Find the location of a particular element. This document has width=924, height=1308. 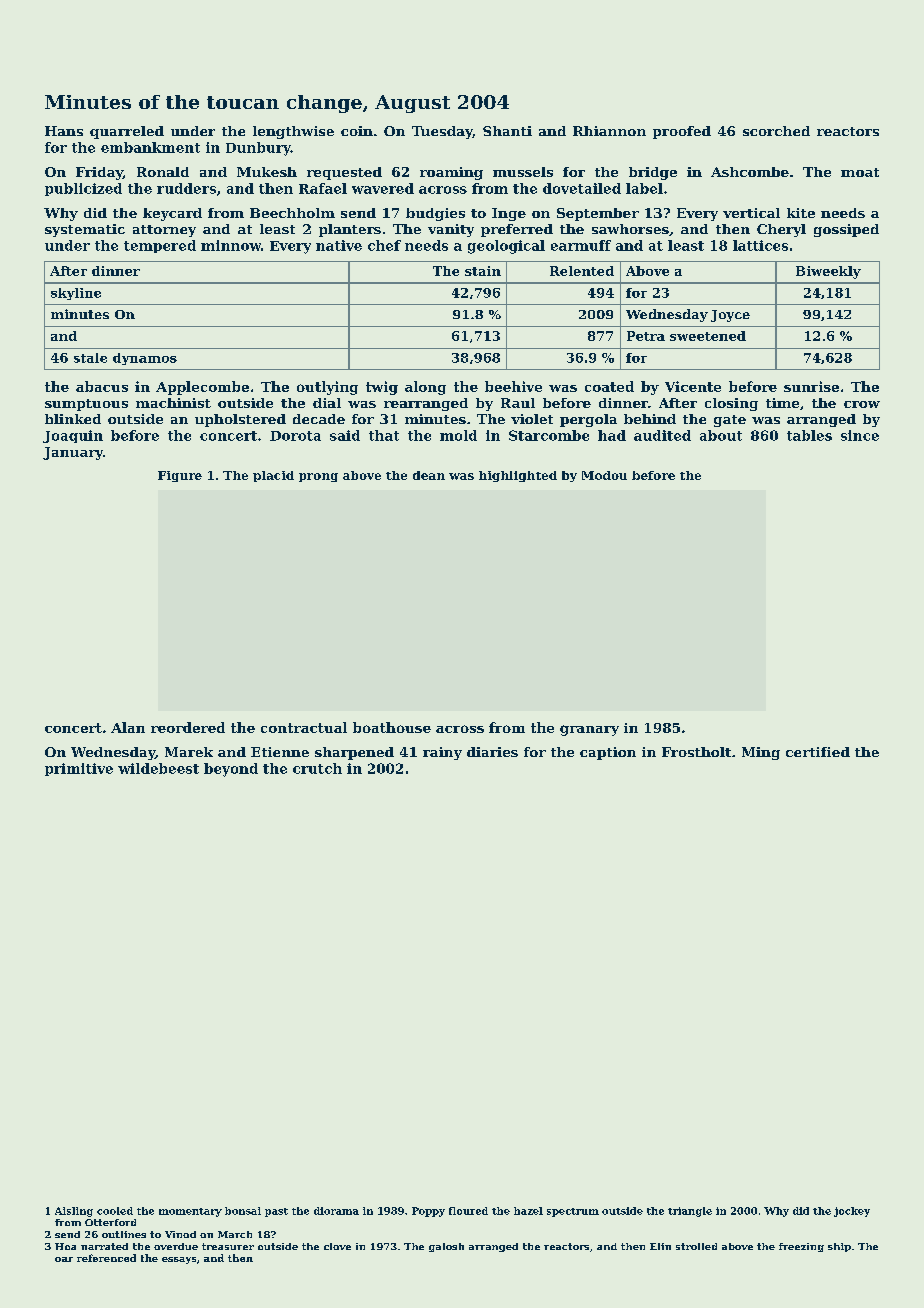

jockey is located at coordinates (852, 1212).
